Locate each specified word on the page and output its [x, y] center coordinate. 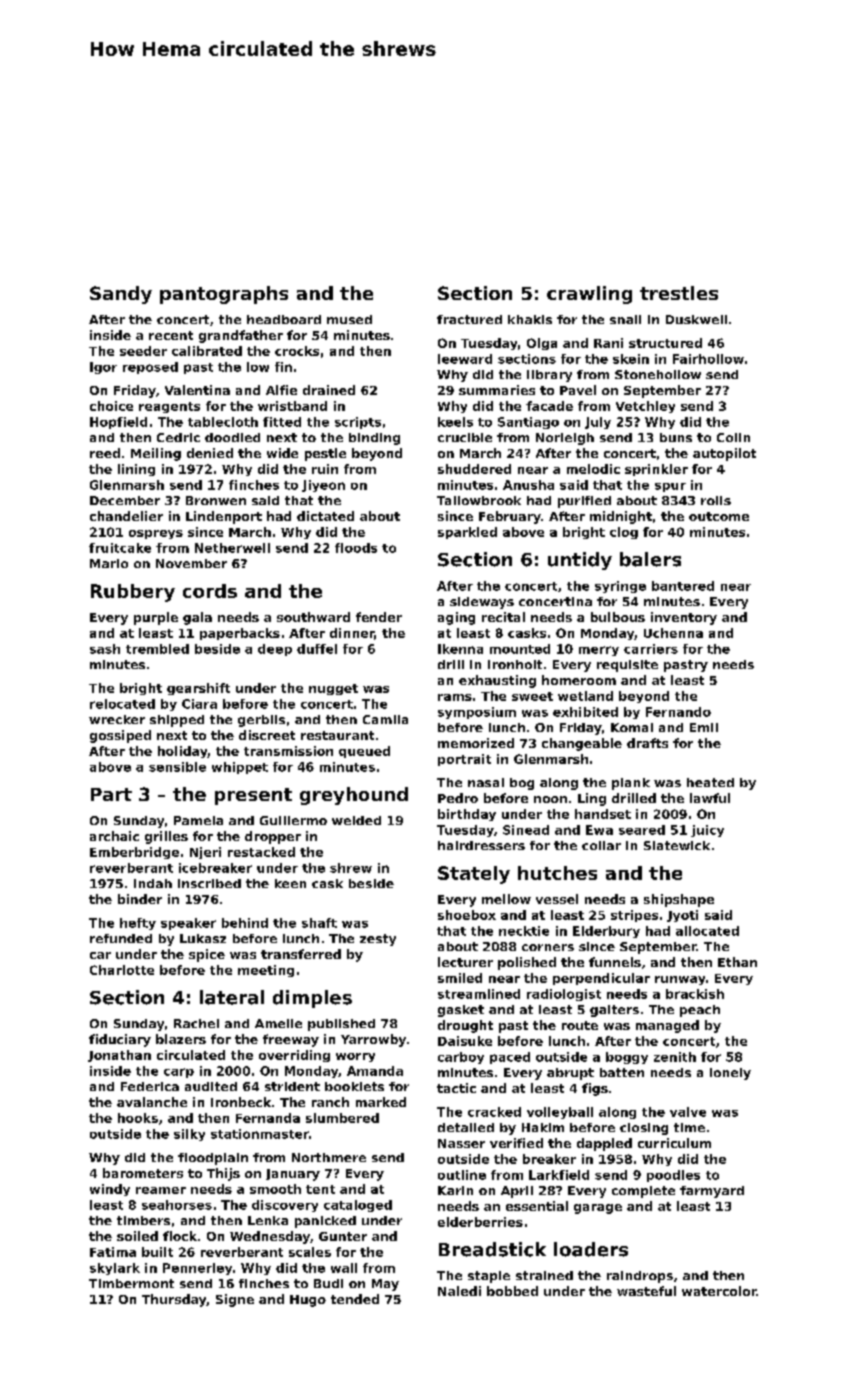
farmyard [712, 1192]
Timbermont [131, 1283]
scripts [358, 423]
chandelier [126, 516]
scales [310, 1252]
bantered [683, 586]
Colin [733, 437]
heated [710, 782]
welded [356, 820]
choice [111, 406]
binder [140, 899]
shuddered [474, 469]
